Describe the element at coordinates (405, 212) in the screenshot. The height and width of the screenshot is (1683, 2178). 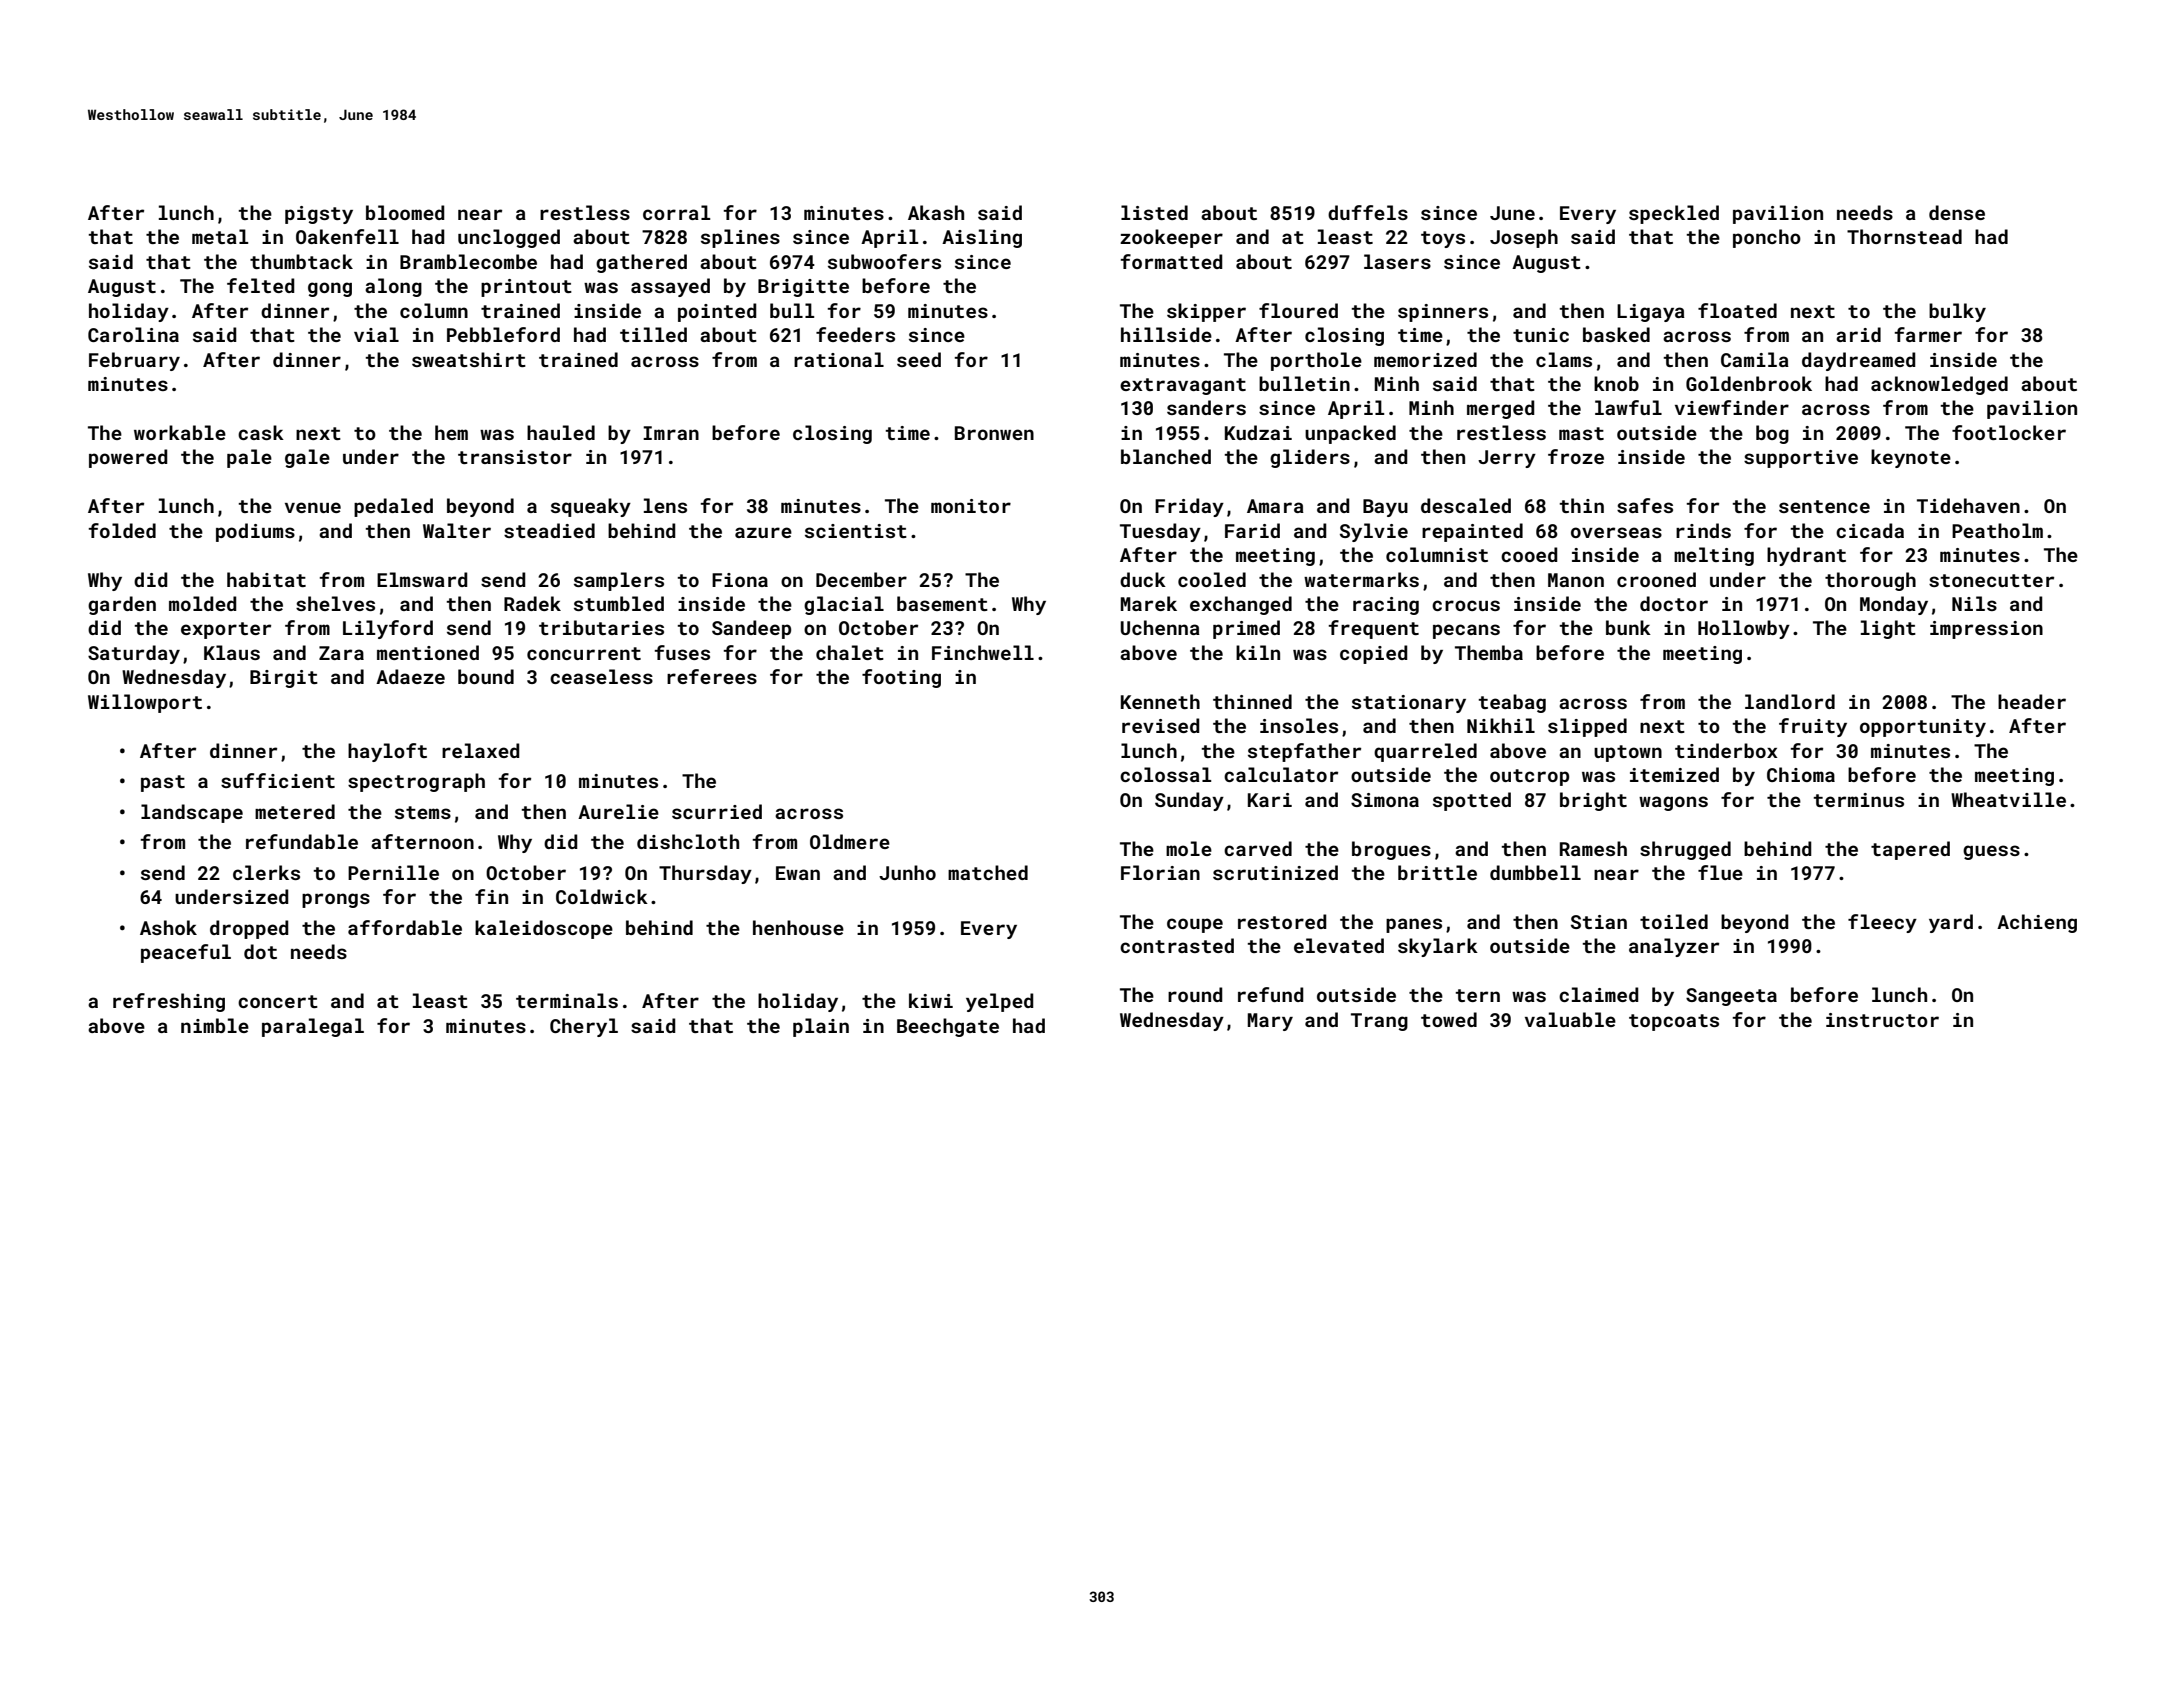
I see `bloomed` at that location.
